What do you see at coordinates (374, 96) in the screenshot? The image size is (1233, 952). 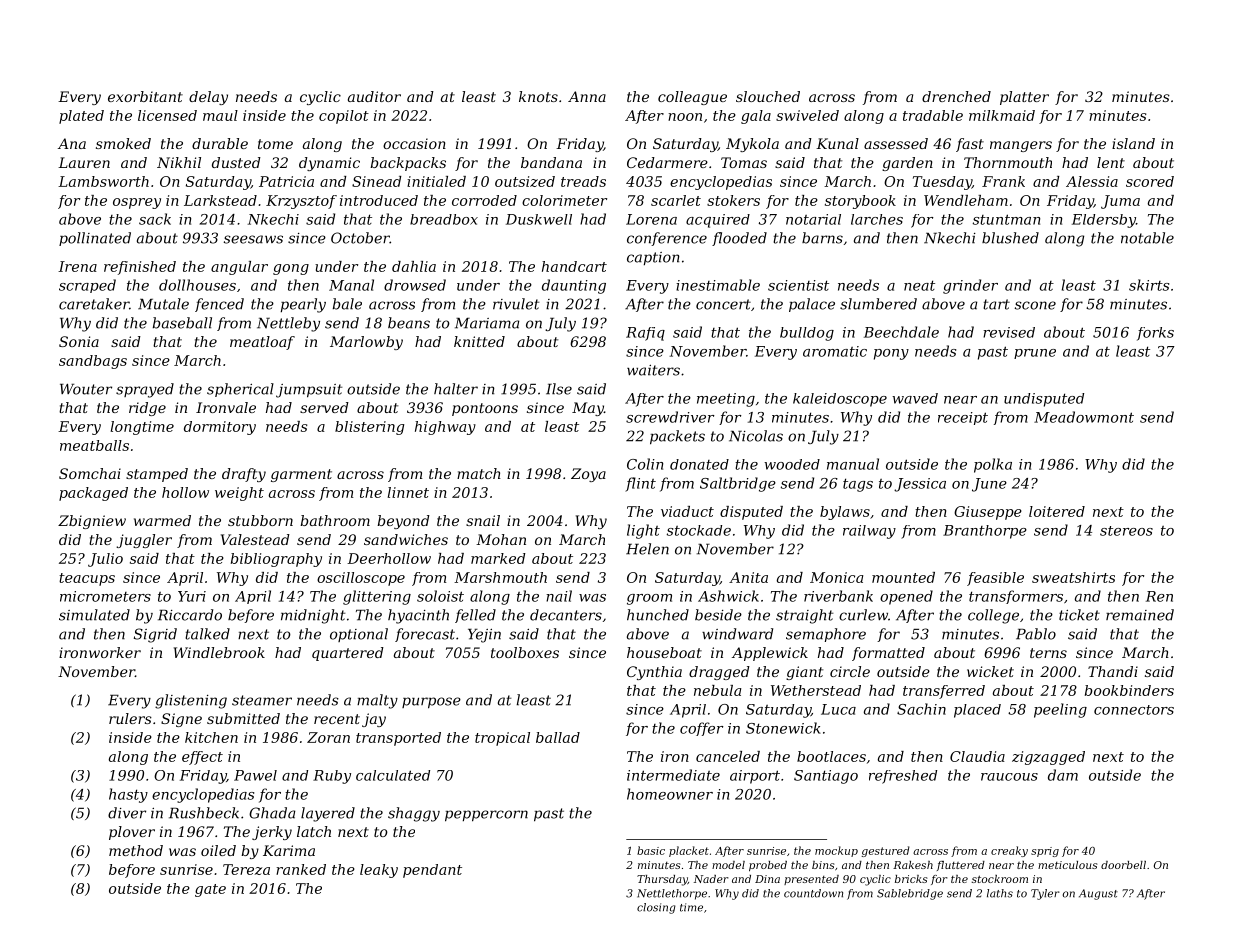 I see `auditor` at bounding box center [374, 96].
